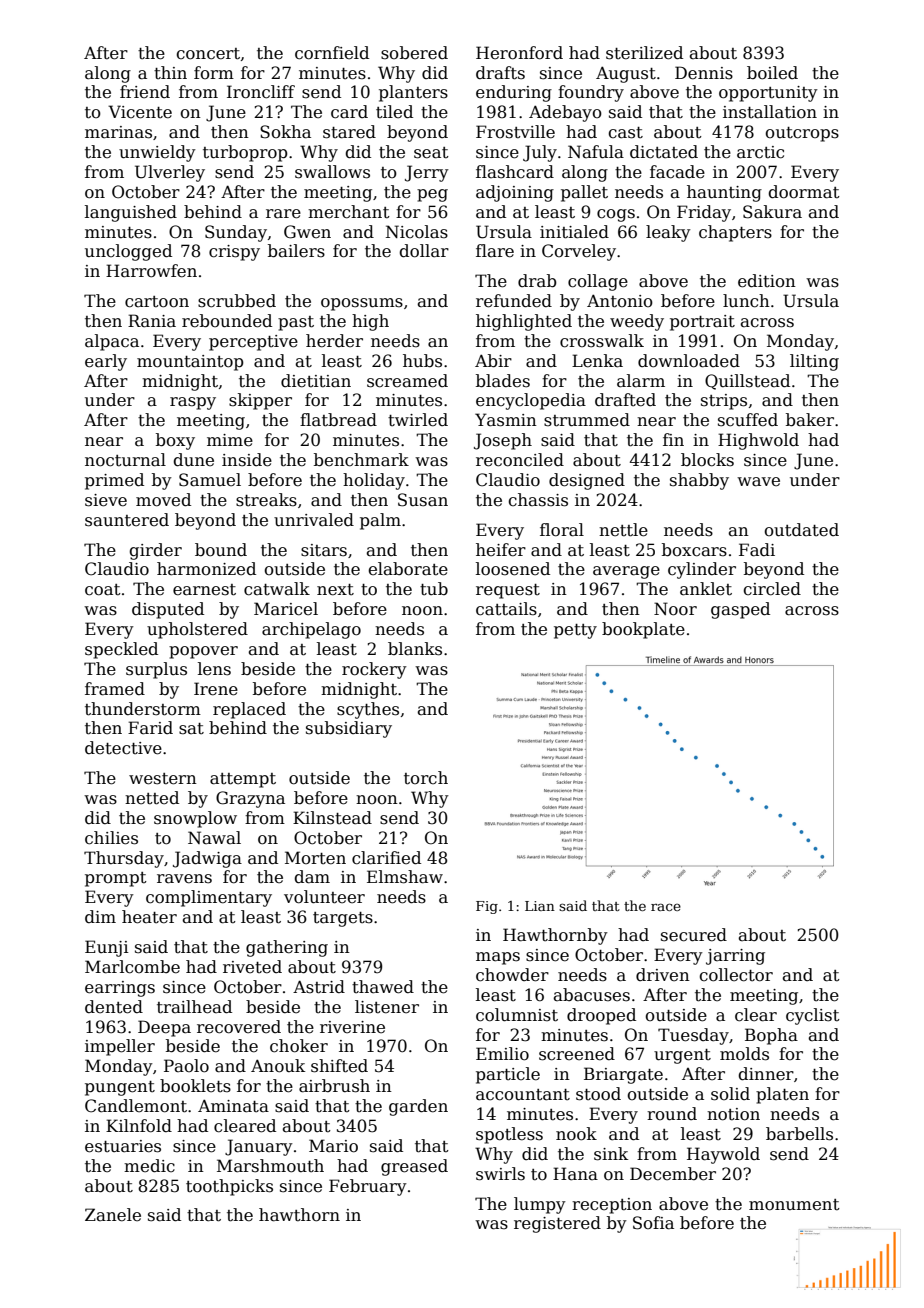 The height and width of the page is (1308, 924). I want to click on registered, so click(557, 1224).
